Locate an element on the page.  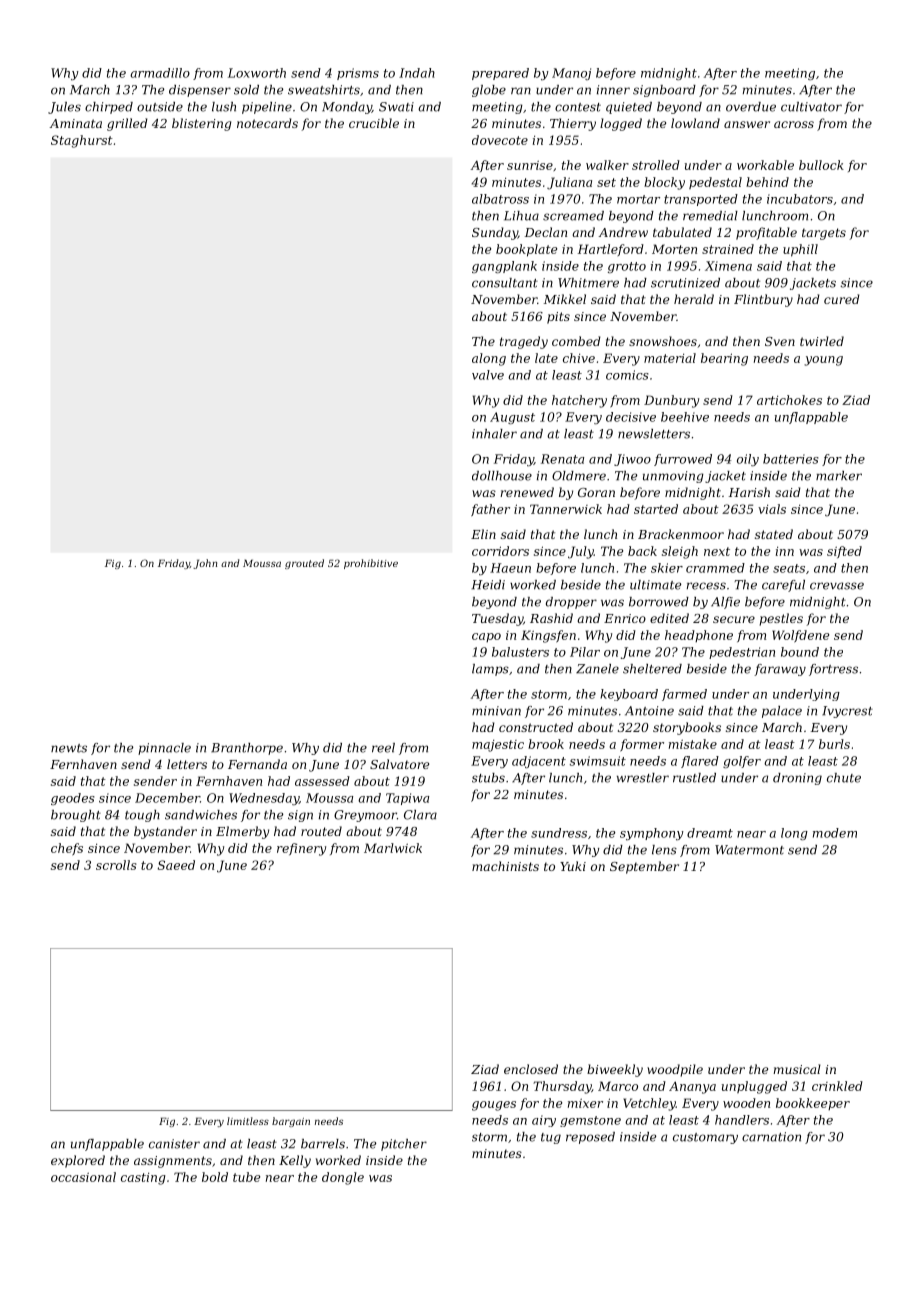
John is located at coordinates (205, 564).
